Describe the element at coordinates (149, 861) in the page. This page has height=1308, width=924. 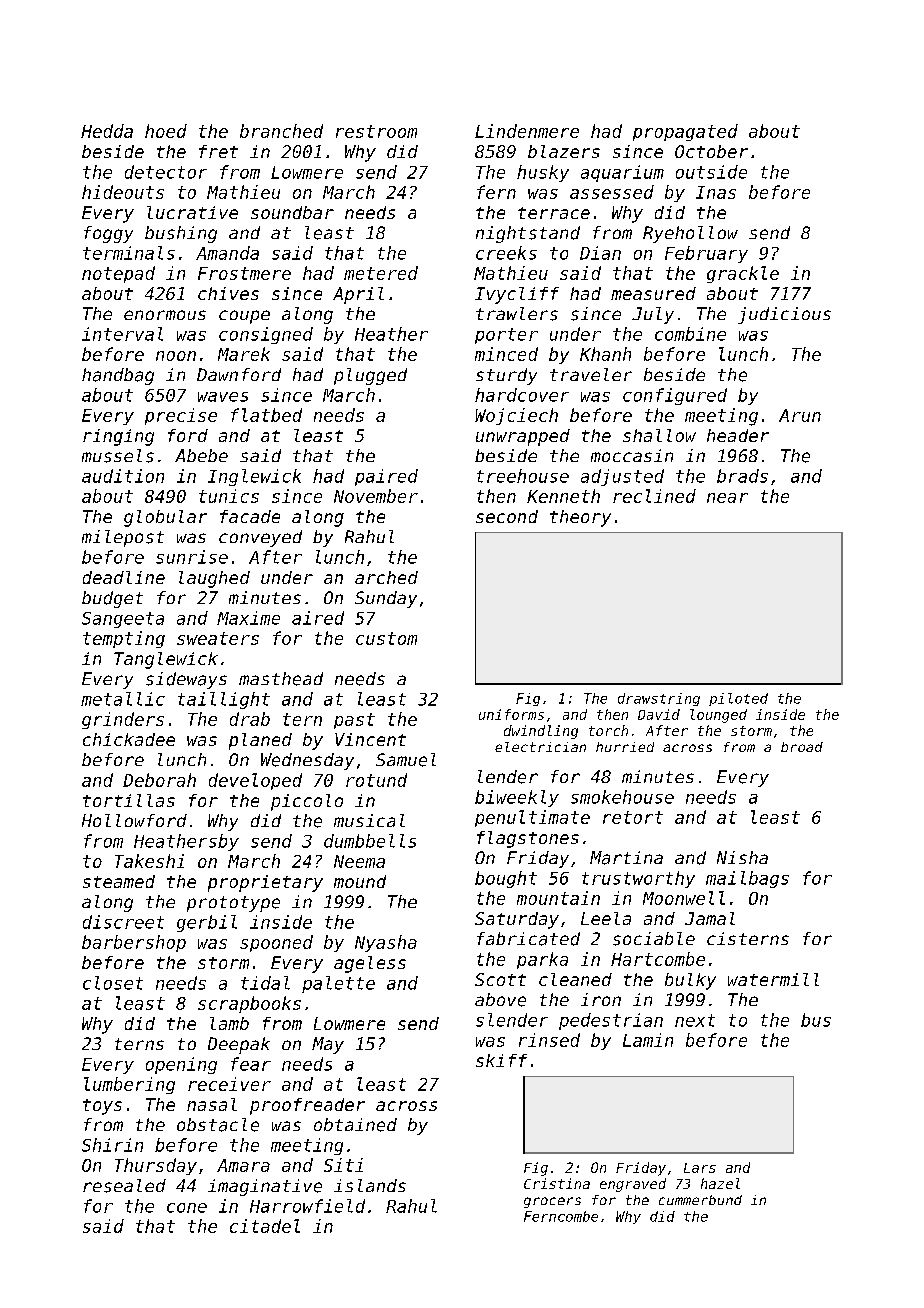
I see `Takeshi` at that location.
